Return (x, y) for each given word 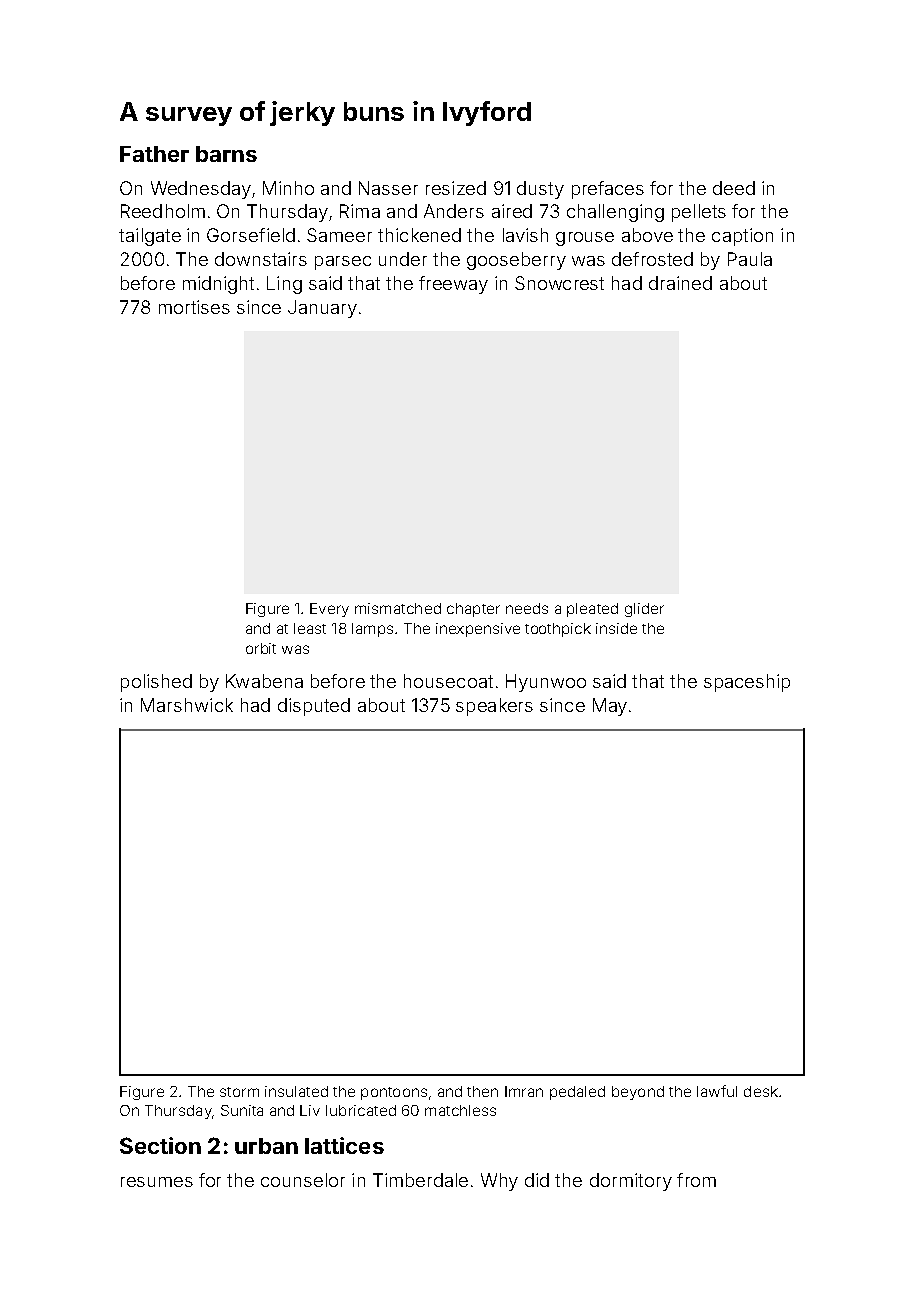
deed (734, 188)
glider (644, 610)
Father (154, 154)
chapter (473, 610)
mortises (194, 307)
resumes (157, 1182)
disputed (314, 707)
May (610, 707)
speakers (494, 707)
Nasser (388, 188)
